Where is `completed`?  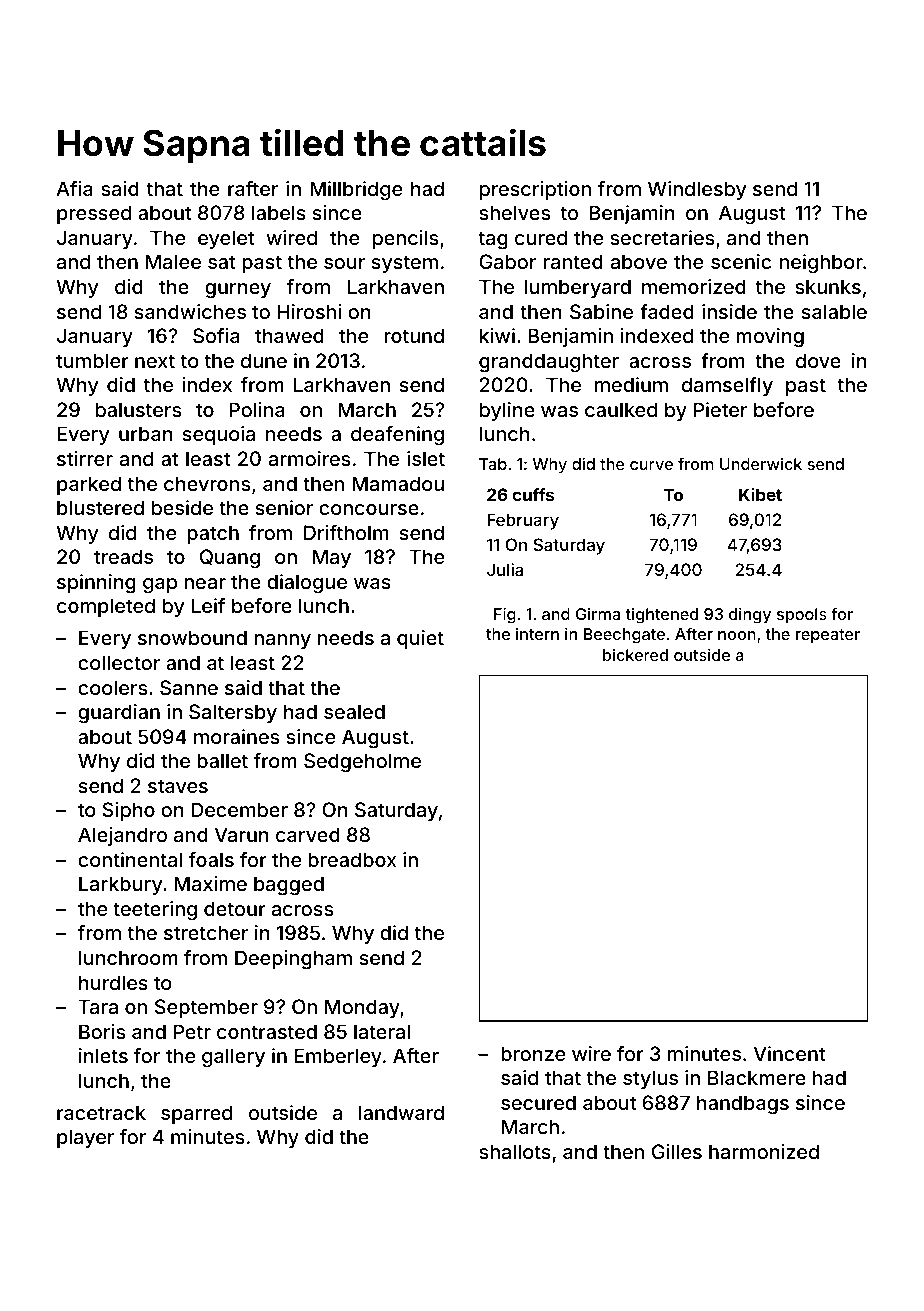
completed is located at coordinates (106, 607).
